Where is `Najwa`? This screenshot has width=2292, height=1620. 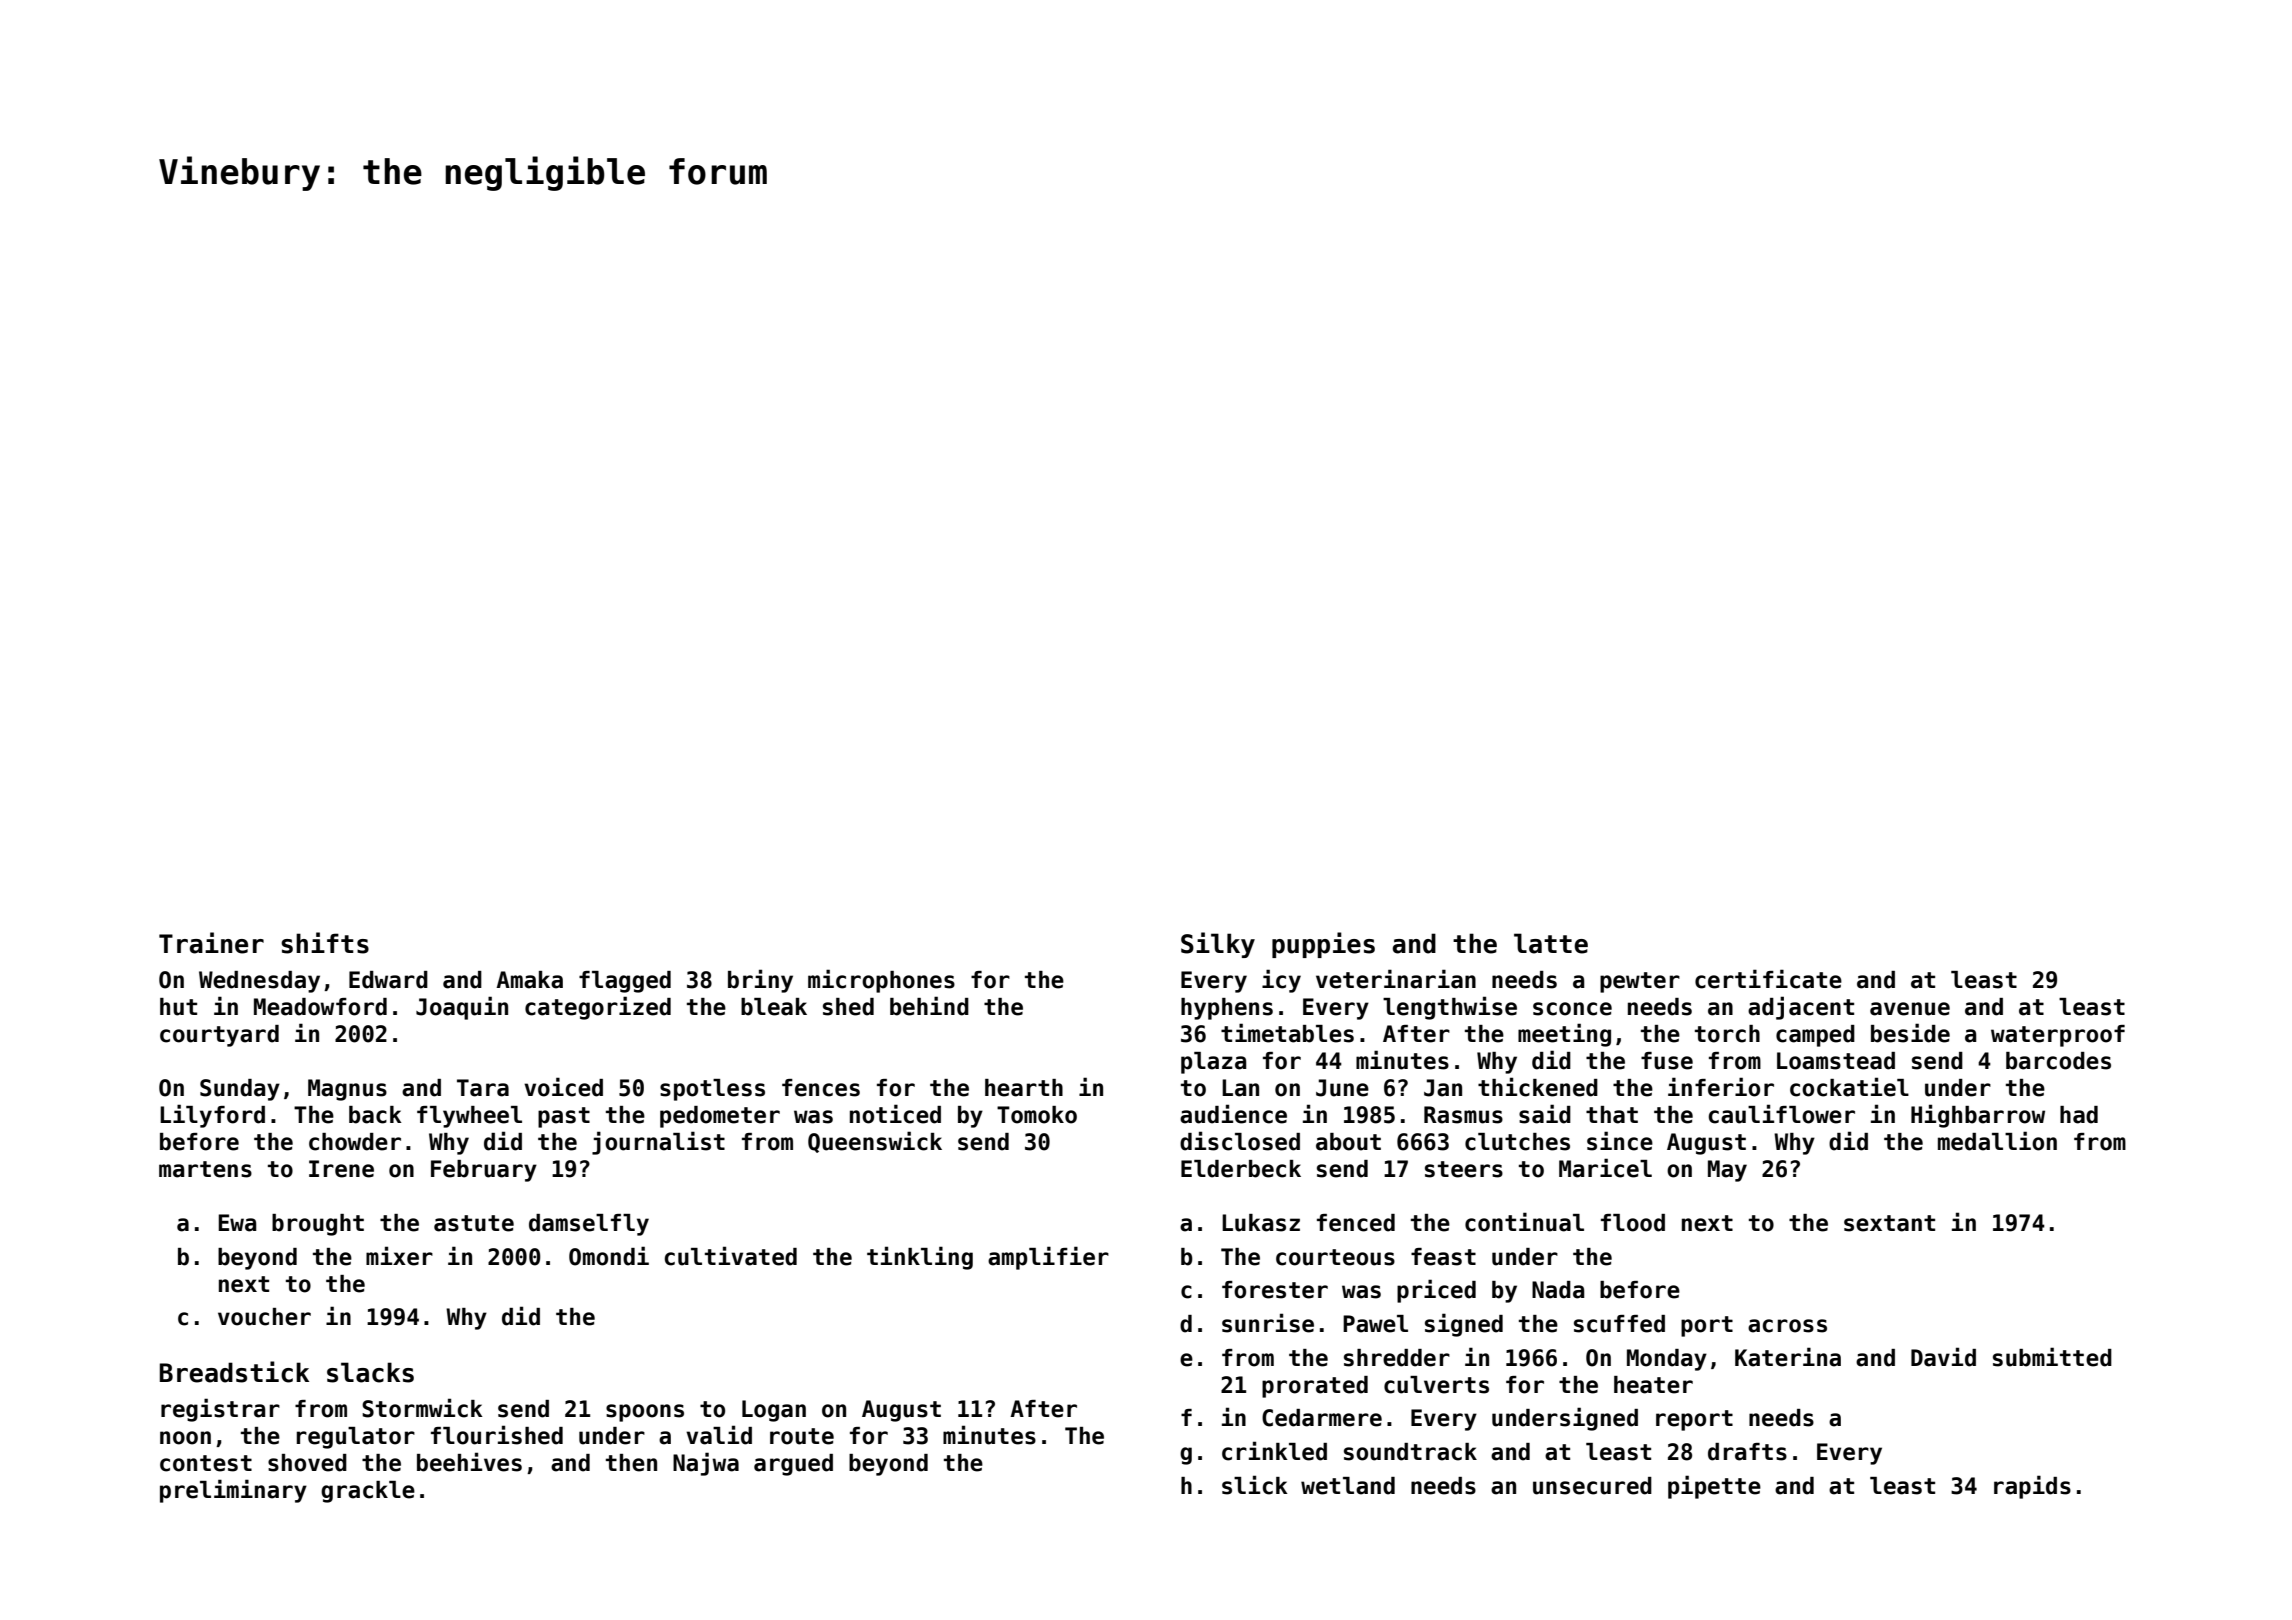 Najwa is located at coordinates (706, 1464).
